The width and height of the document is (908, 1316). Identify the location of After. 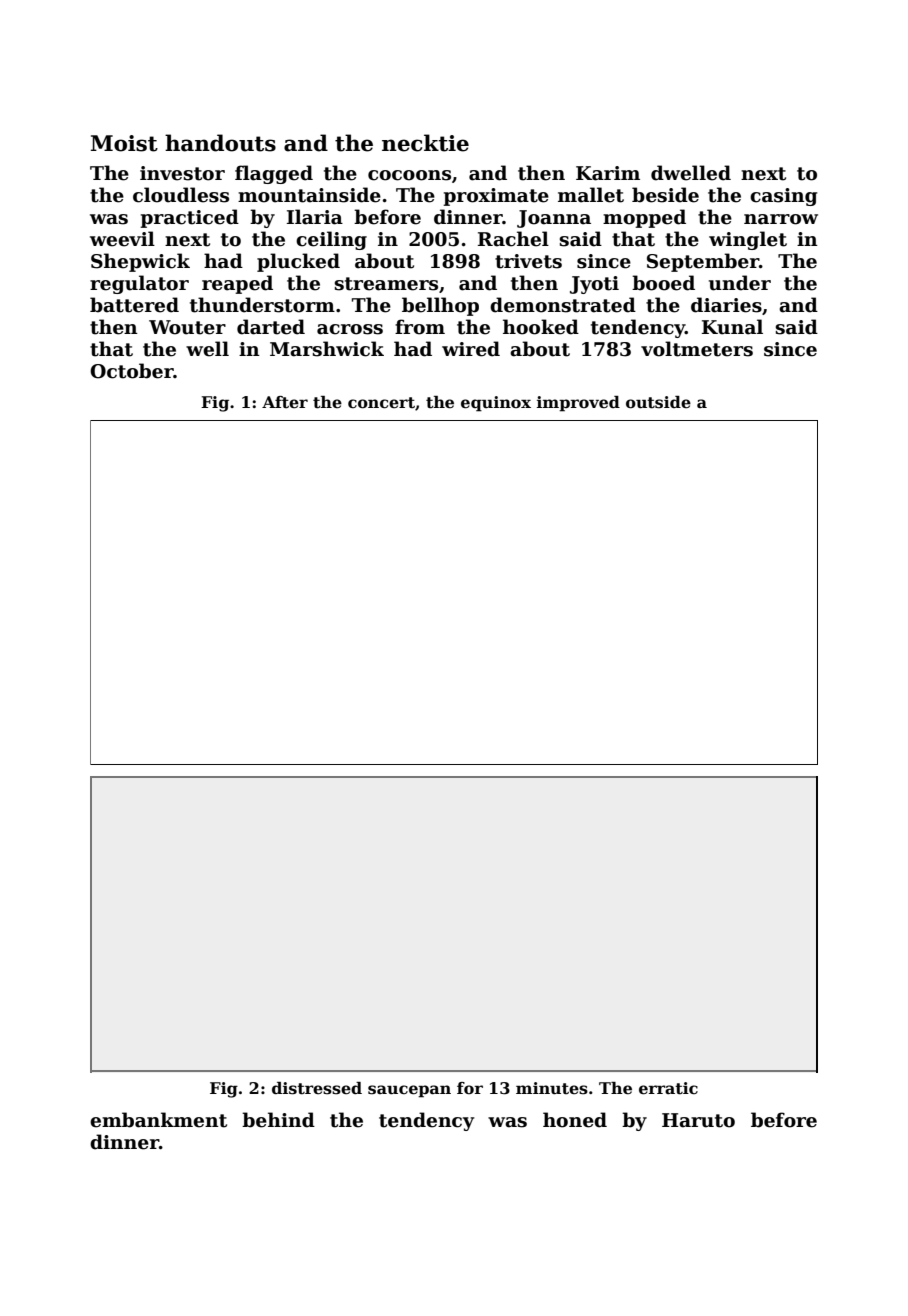
(285, 402).
